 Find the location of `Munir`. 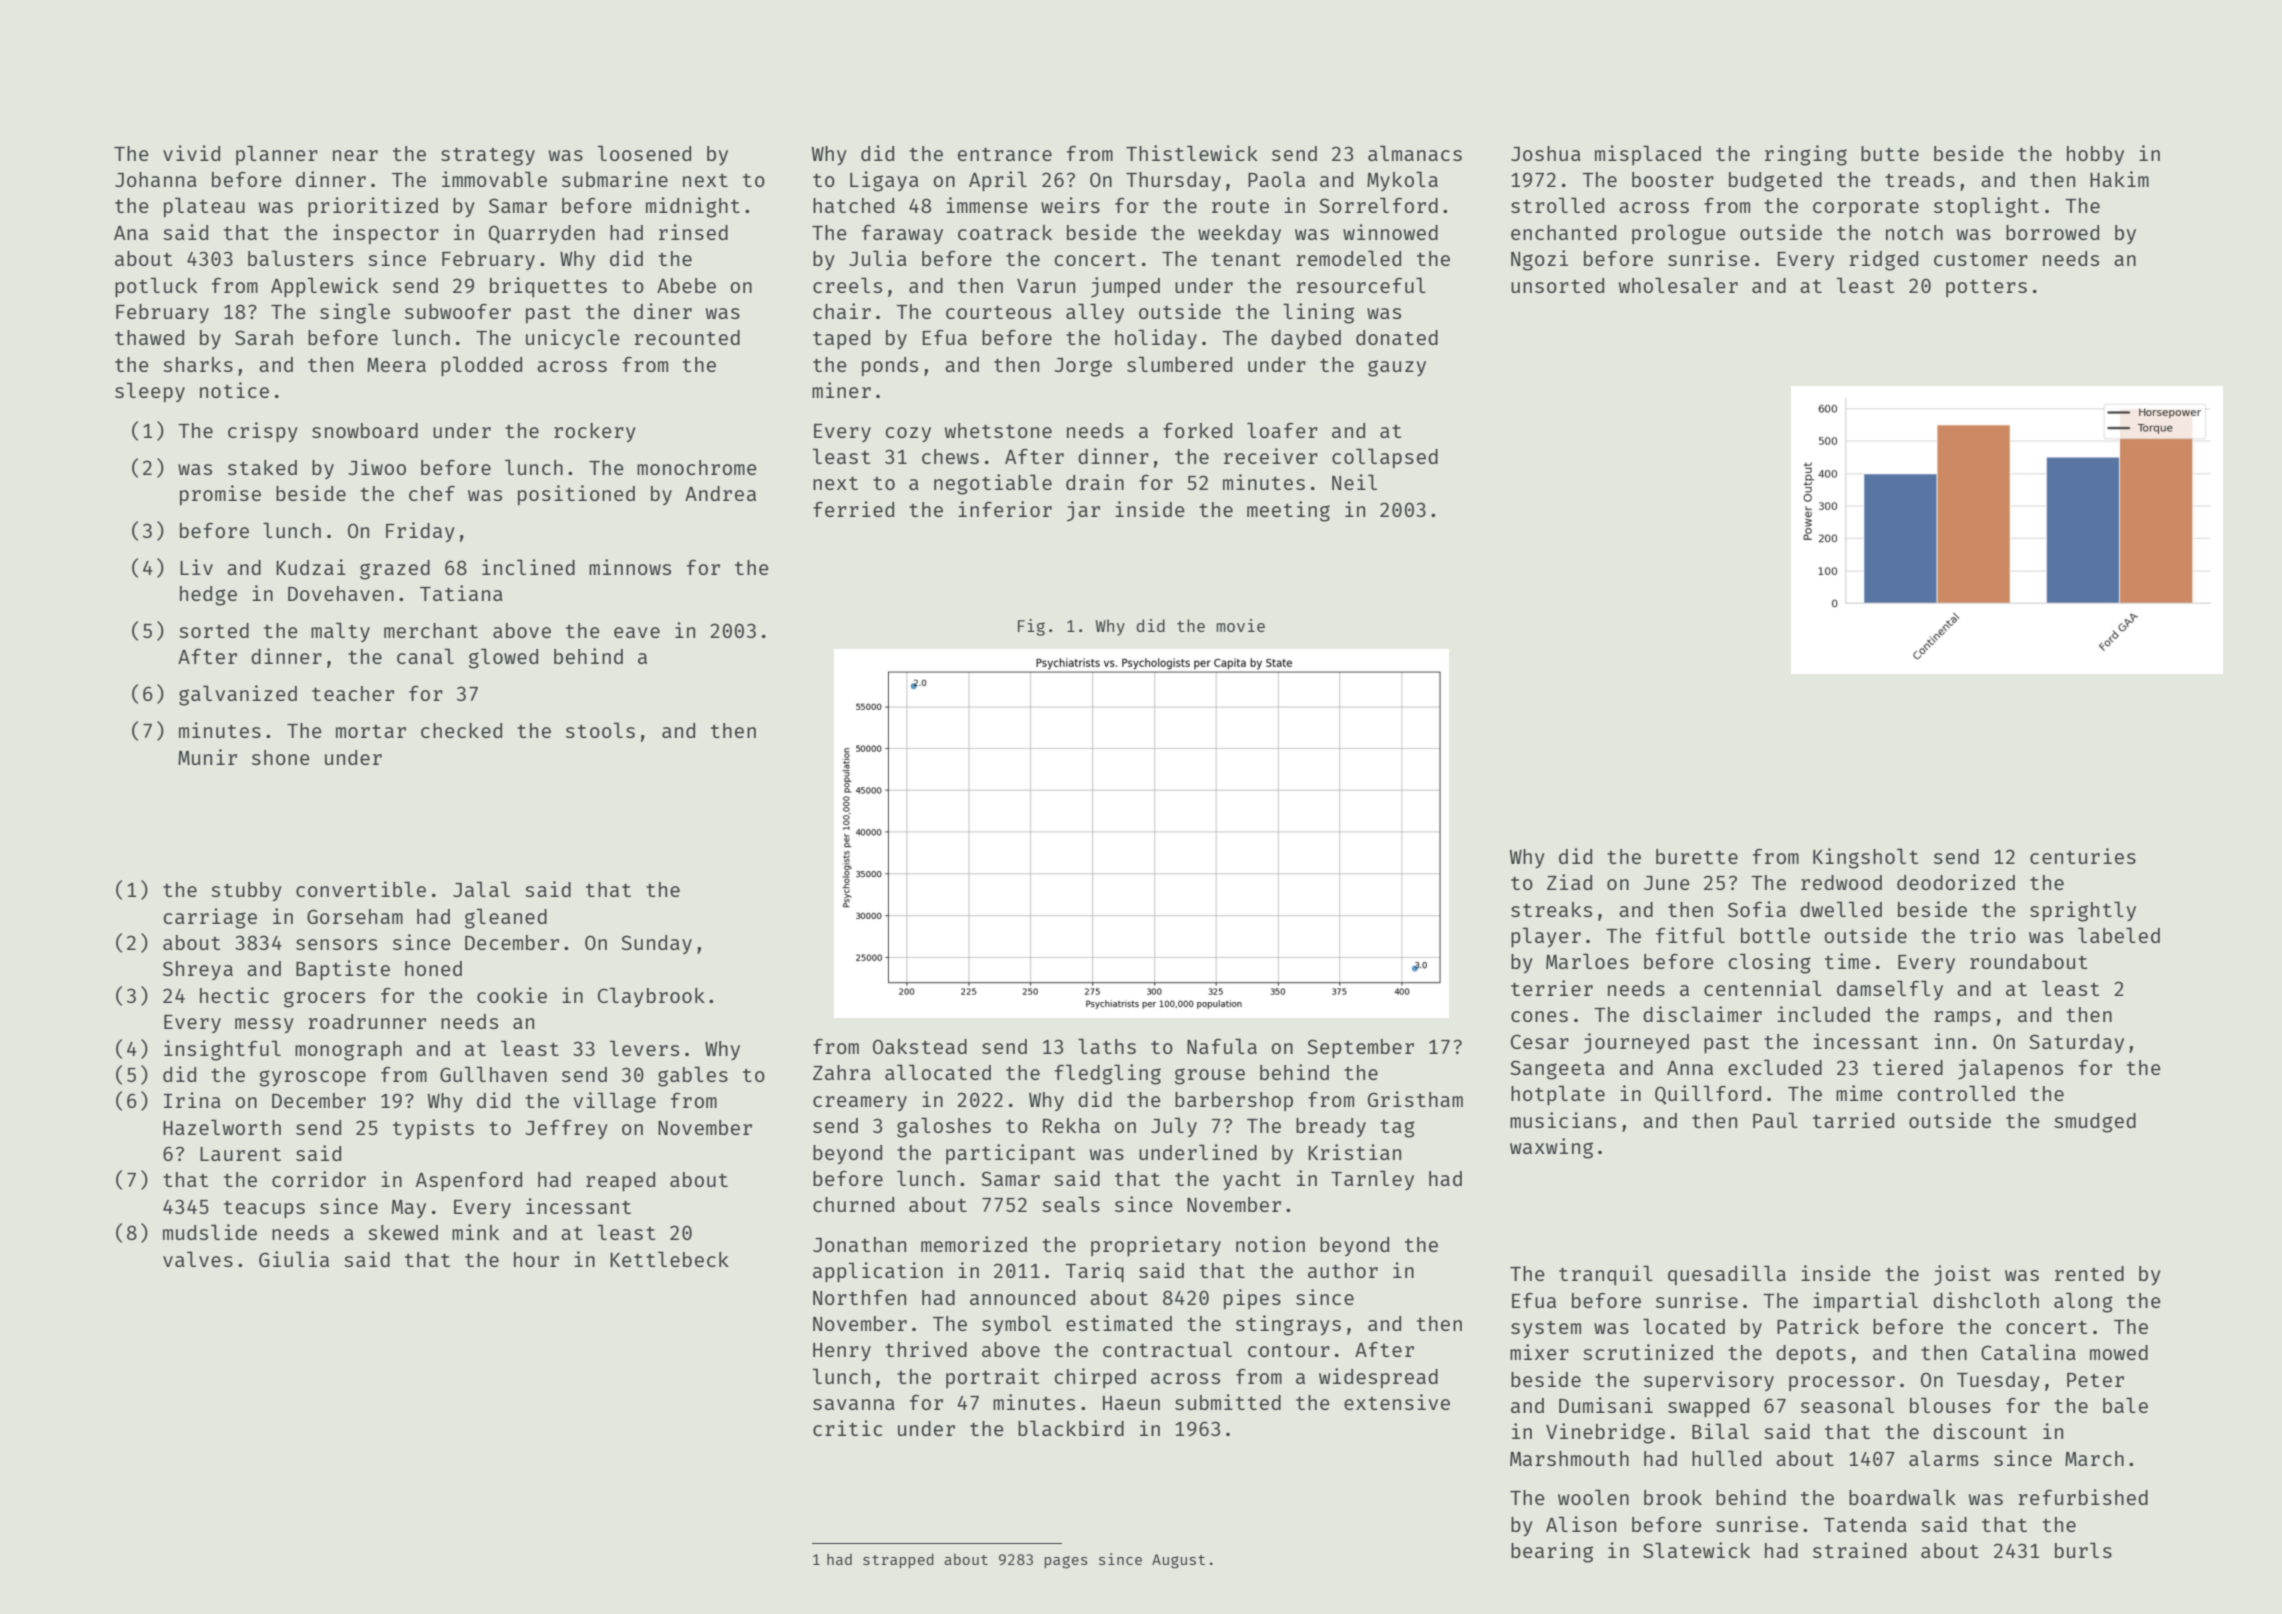

Munir is located at coordinates (207, 757).
